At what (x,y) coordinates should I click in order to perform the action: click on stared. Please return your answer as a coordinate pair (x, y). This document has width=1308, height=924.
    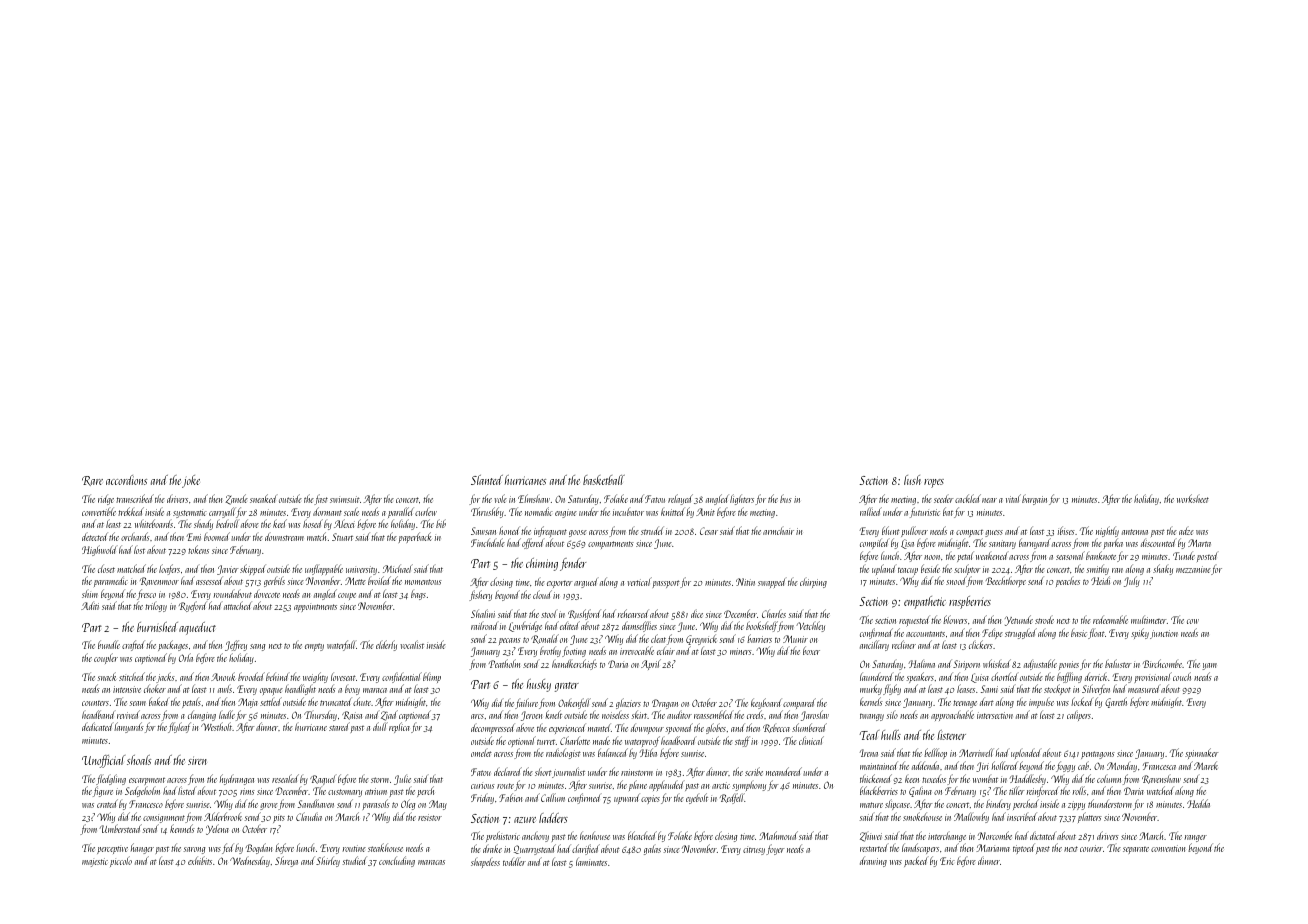
    Looking at the image, I should click on (339, 726).
